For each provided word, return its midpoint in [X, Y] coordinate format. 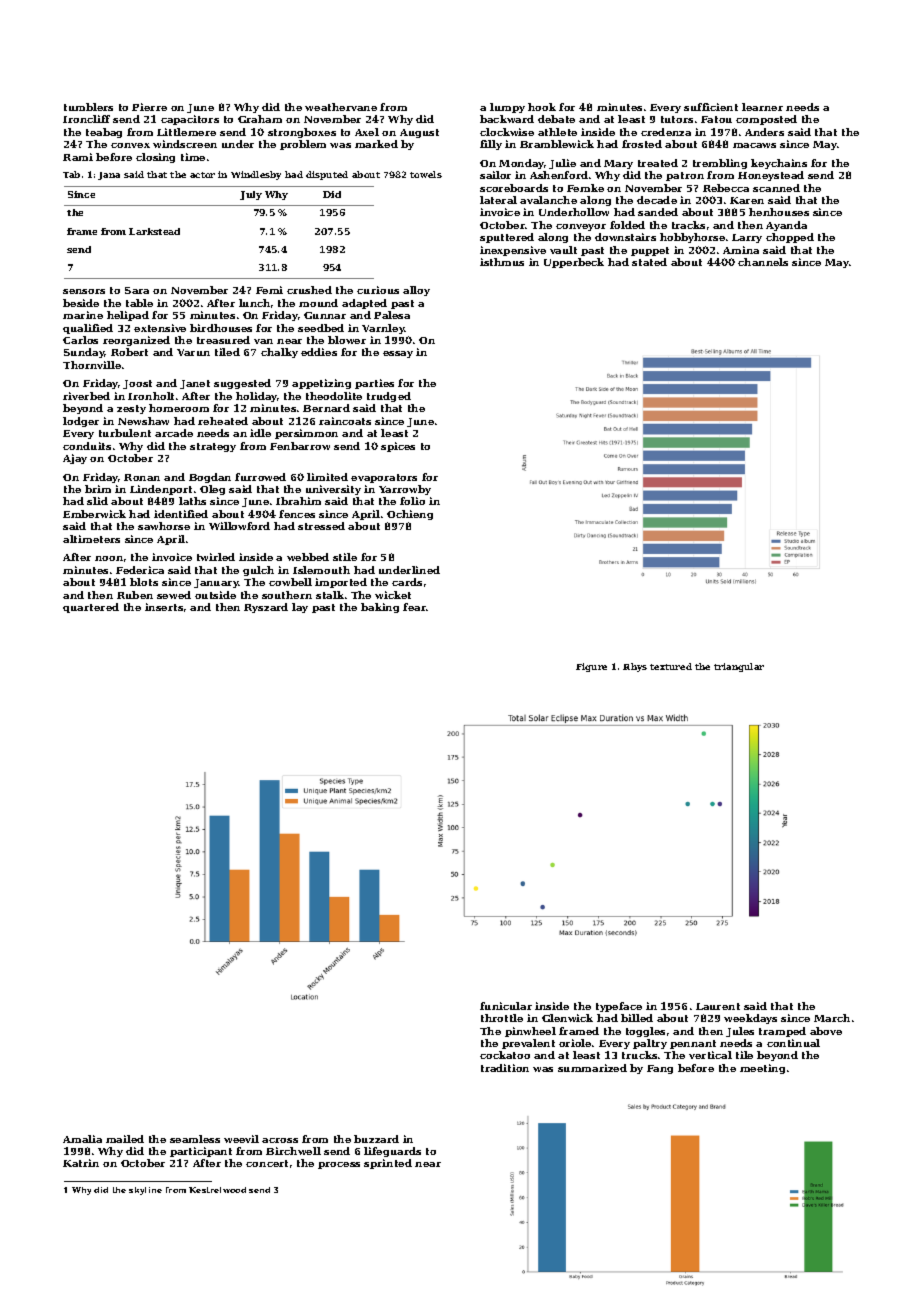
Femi [269, 290]
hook [542, 107]
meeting [762, 1069]
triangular [739, 667]
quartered [91, 608]
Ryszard [266, 608]
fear [414, 607]
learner [762, 107]
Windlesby [256, 175]
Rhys [635, 667]
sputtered [507, 238]
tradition [505, 1068]
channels [763, 262]
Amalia [82, 1139]
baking [380, 608]
